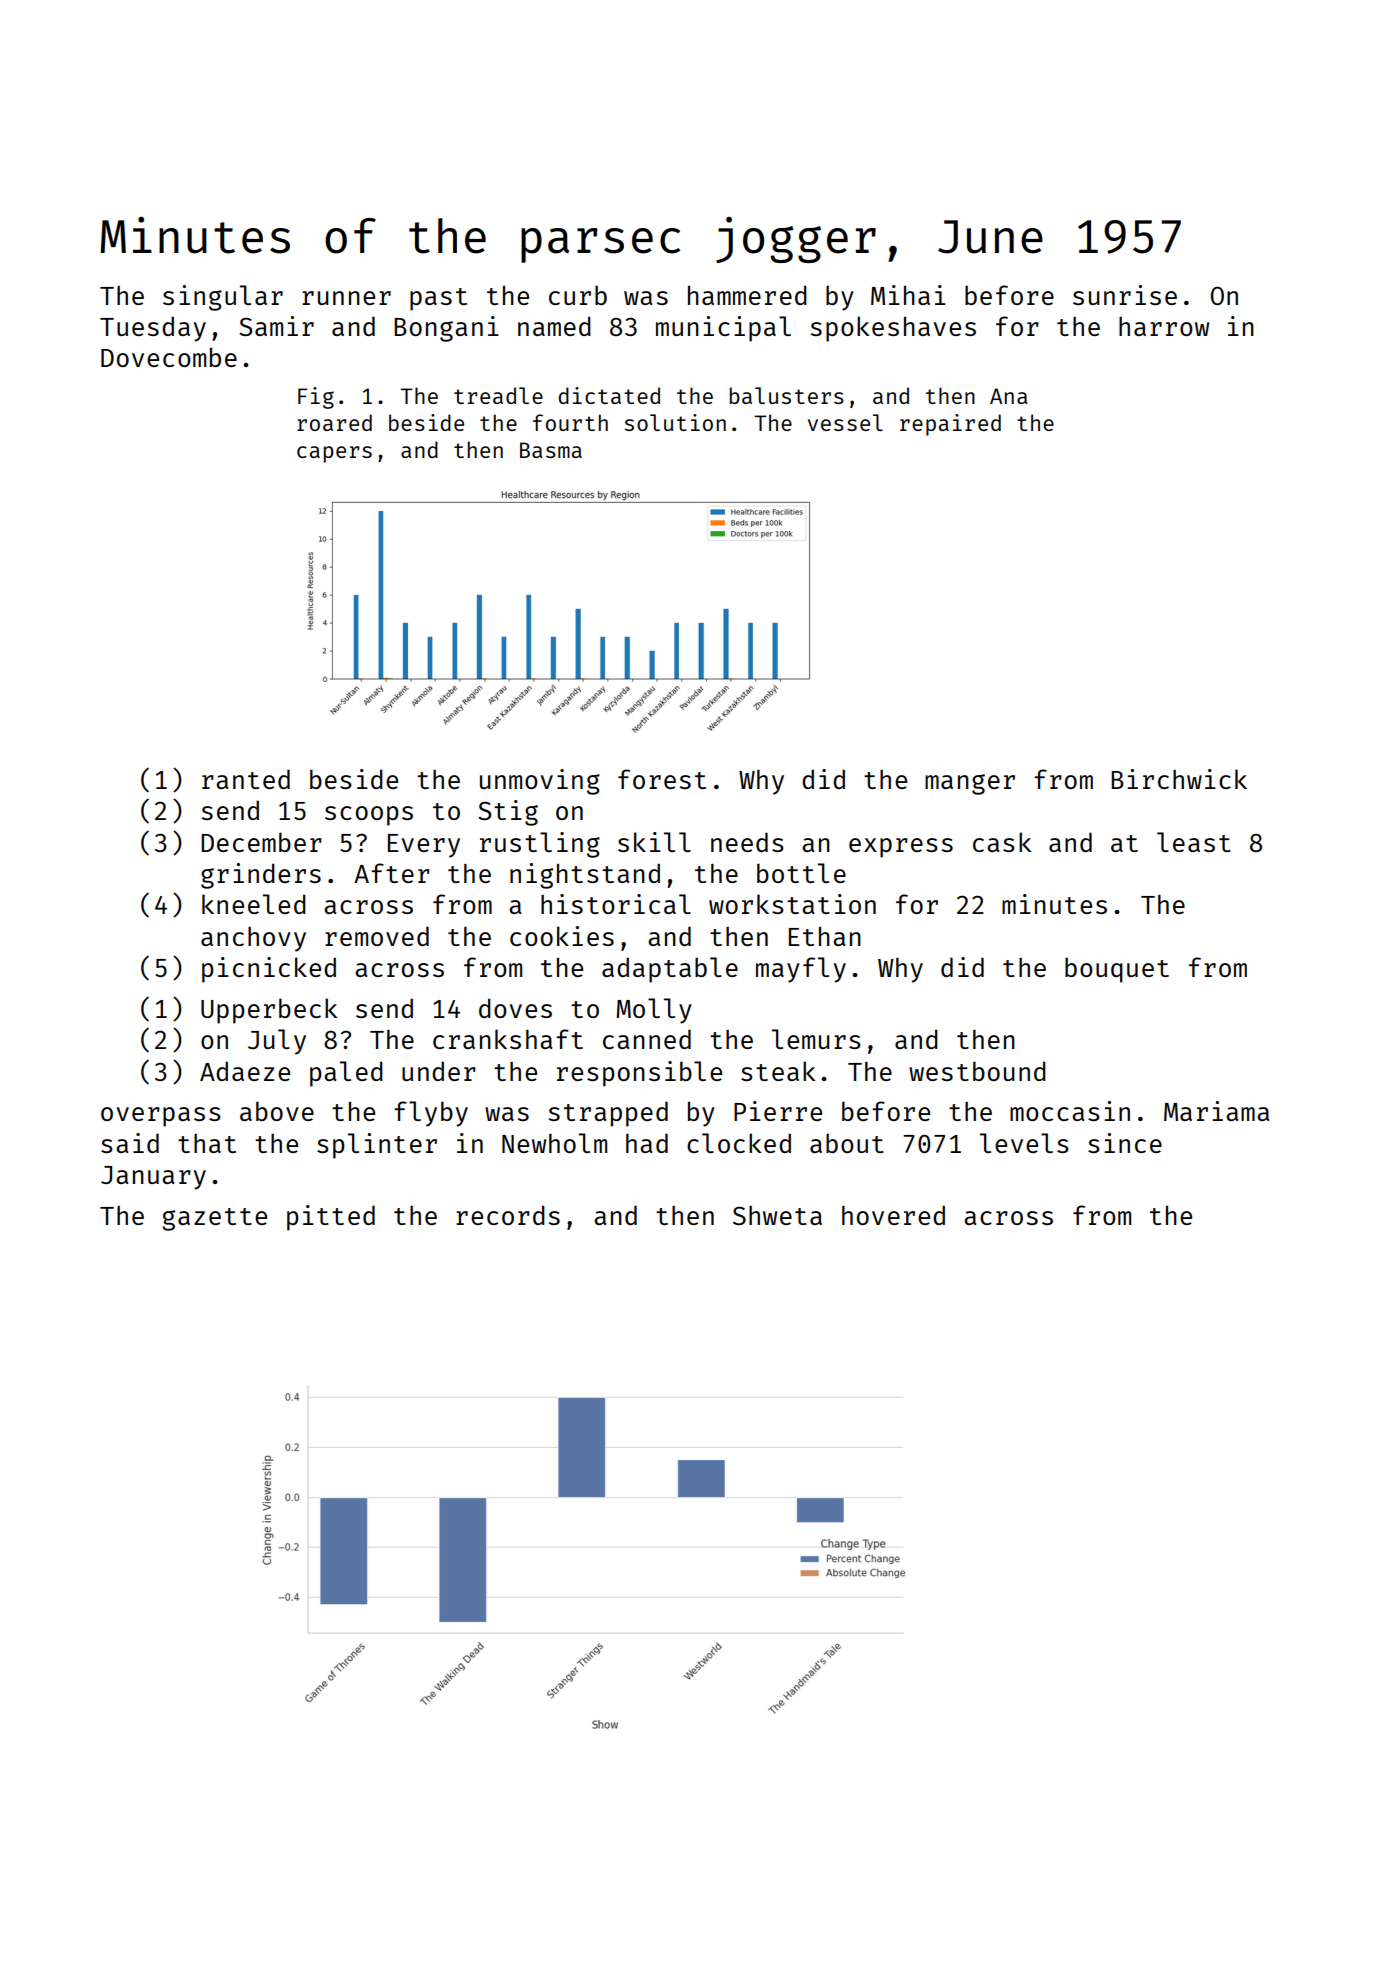 This screenshot has height=1969, width=1386. I want to click on forest, so click(662, 779).
